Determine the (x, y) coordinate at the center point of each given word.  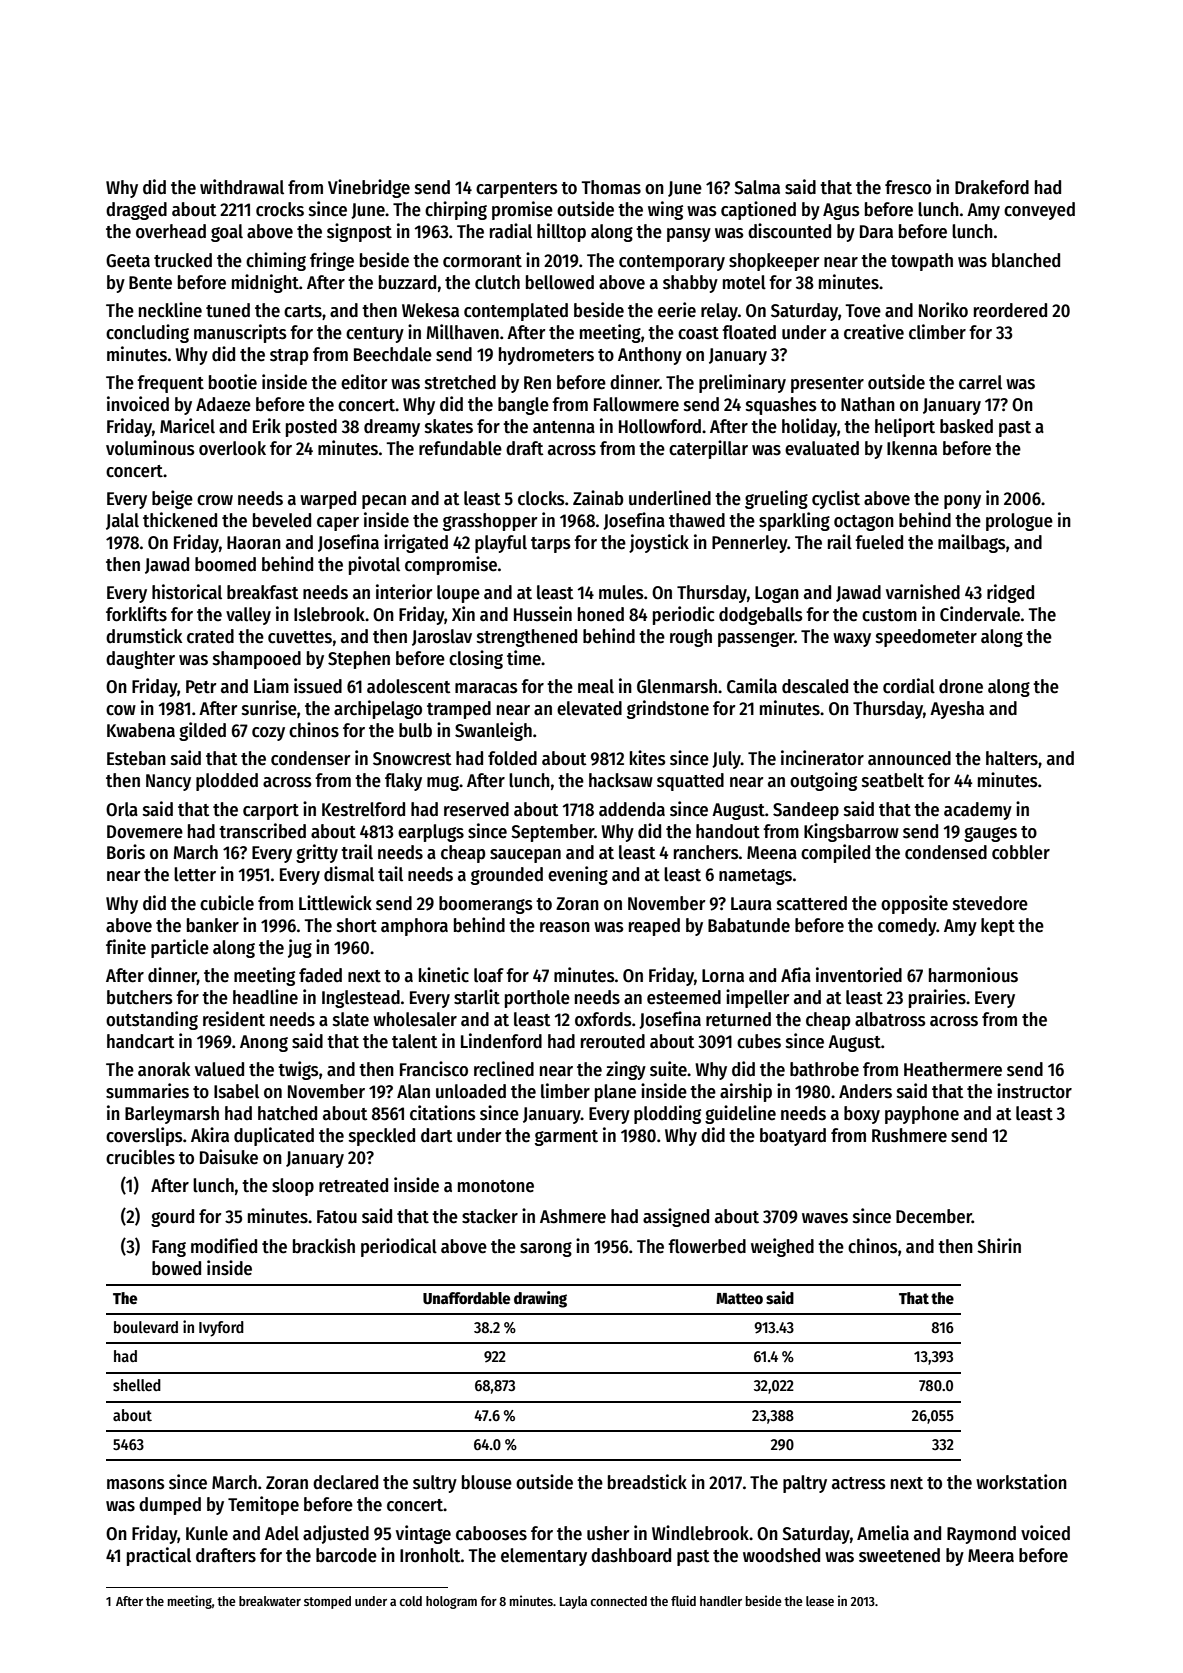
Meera (991, 1556)
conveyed (1039, 211)
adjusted (336, 1534)
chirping (456, 210)
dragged (136, 211)
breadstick (647, 1482)
